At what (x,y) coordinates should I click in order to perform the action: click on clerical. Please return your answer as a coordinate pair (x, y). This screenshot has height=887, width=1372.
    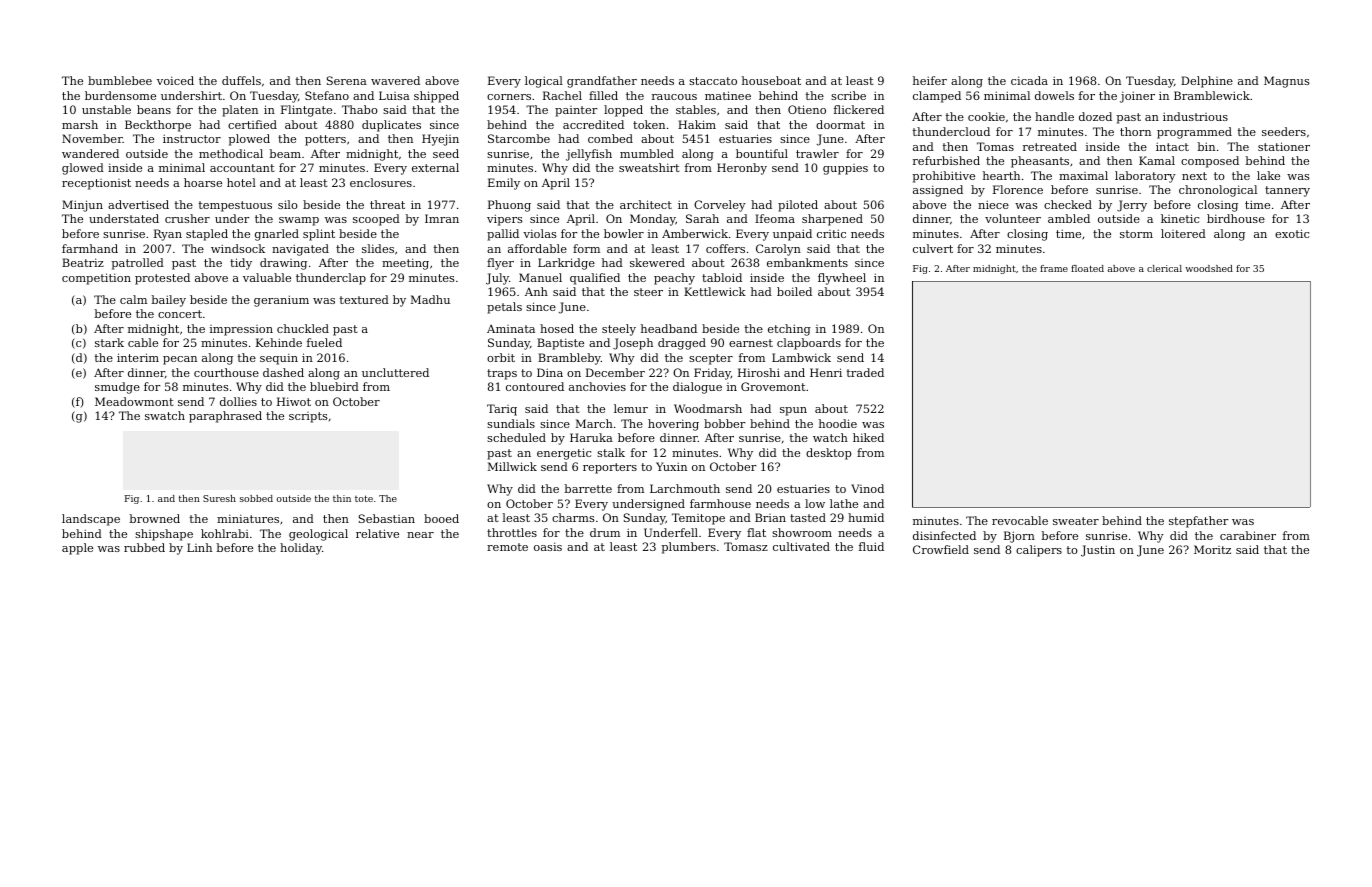
    Looking at the image, I should click on (1164, 268).
